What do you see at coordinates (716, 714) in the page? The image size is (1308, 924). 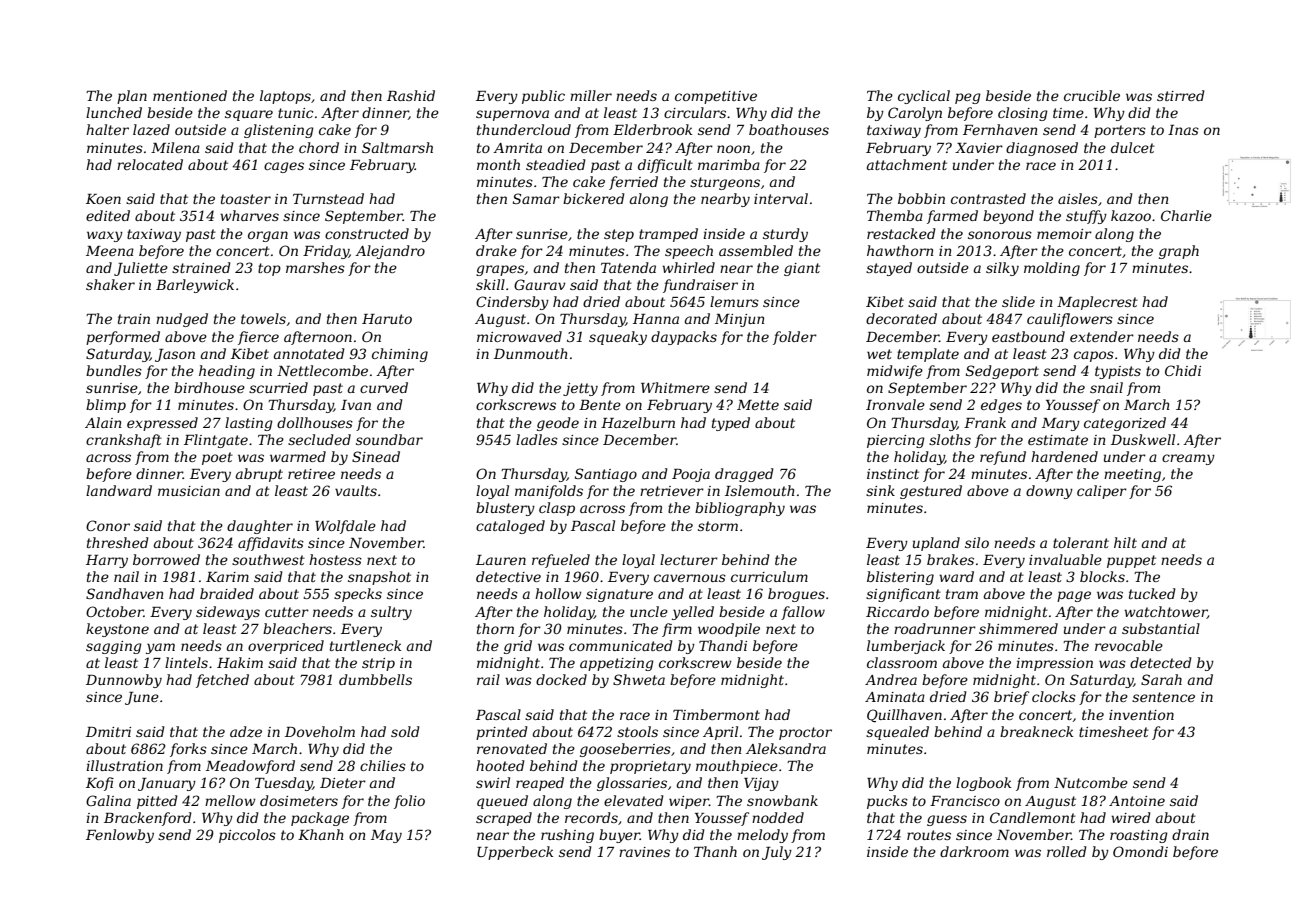 I see `Timbermont` at bounding box center [716, 714].
